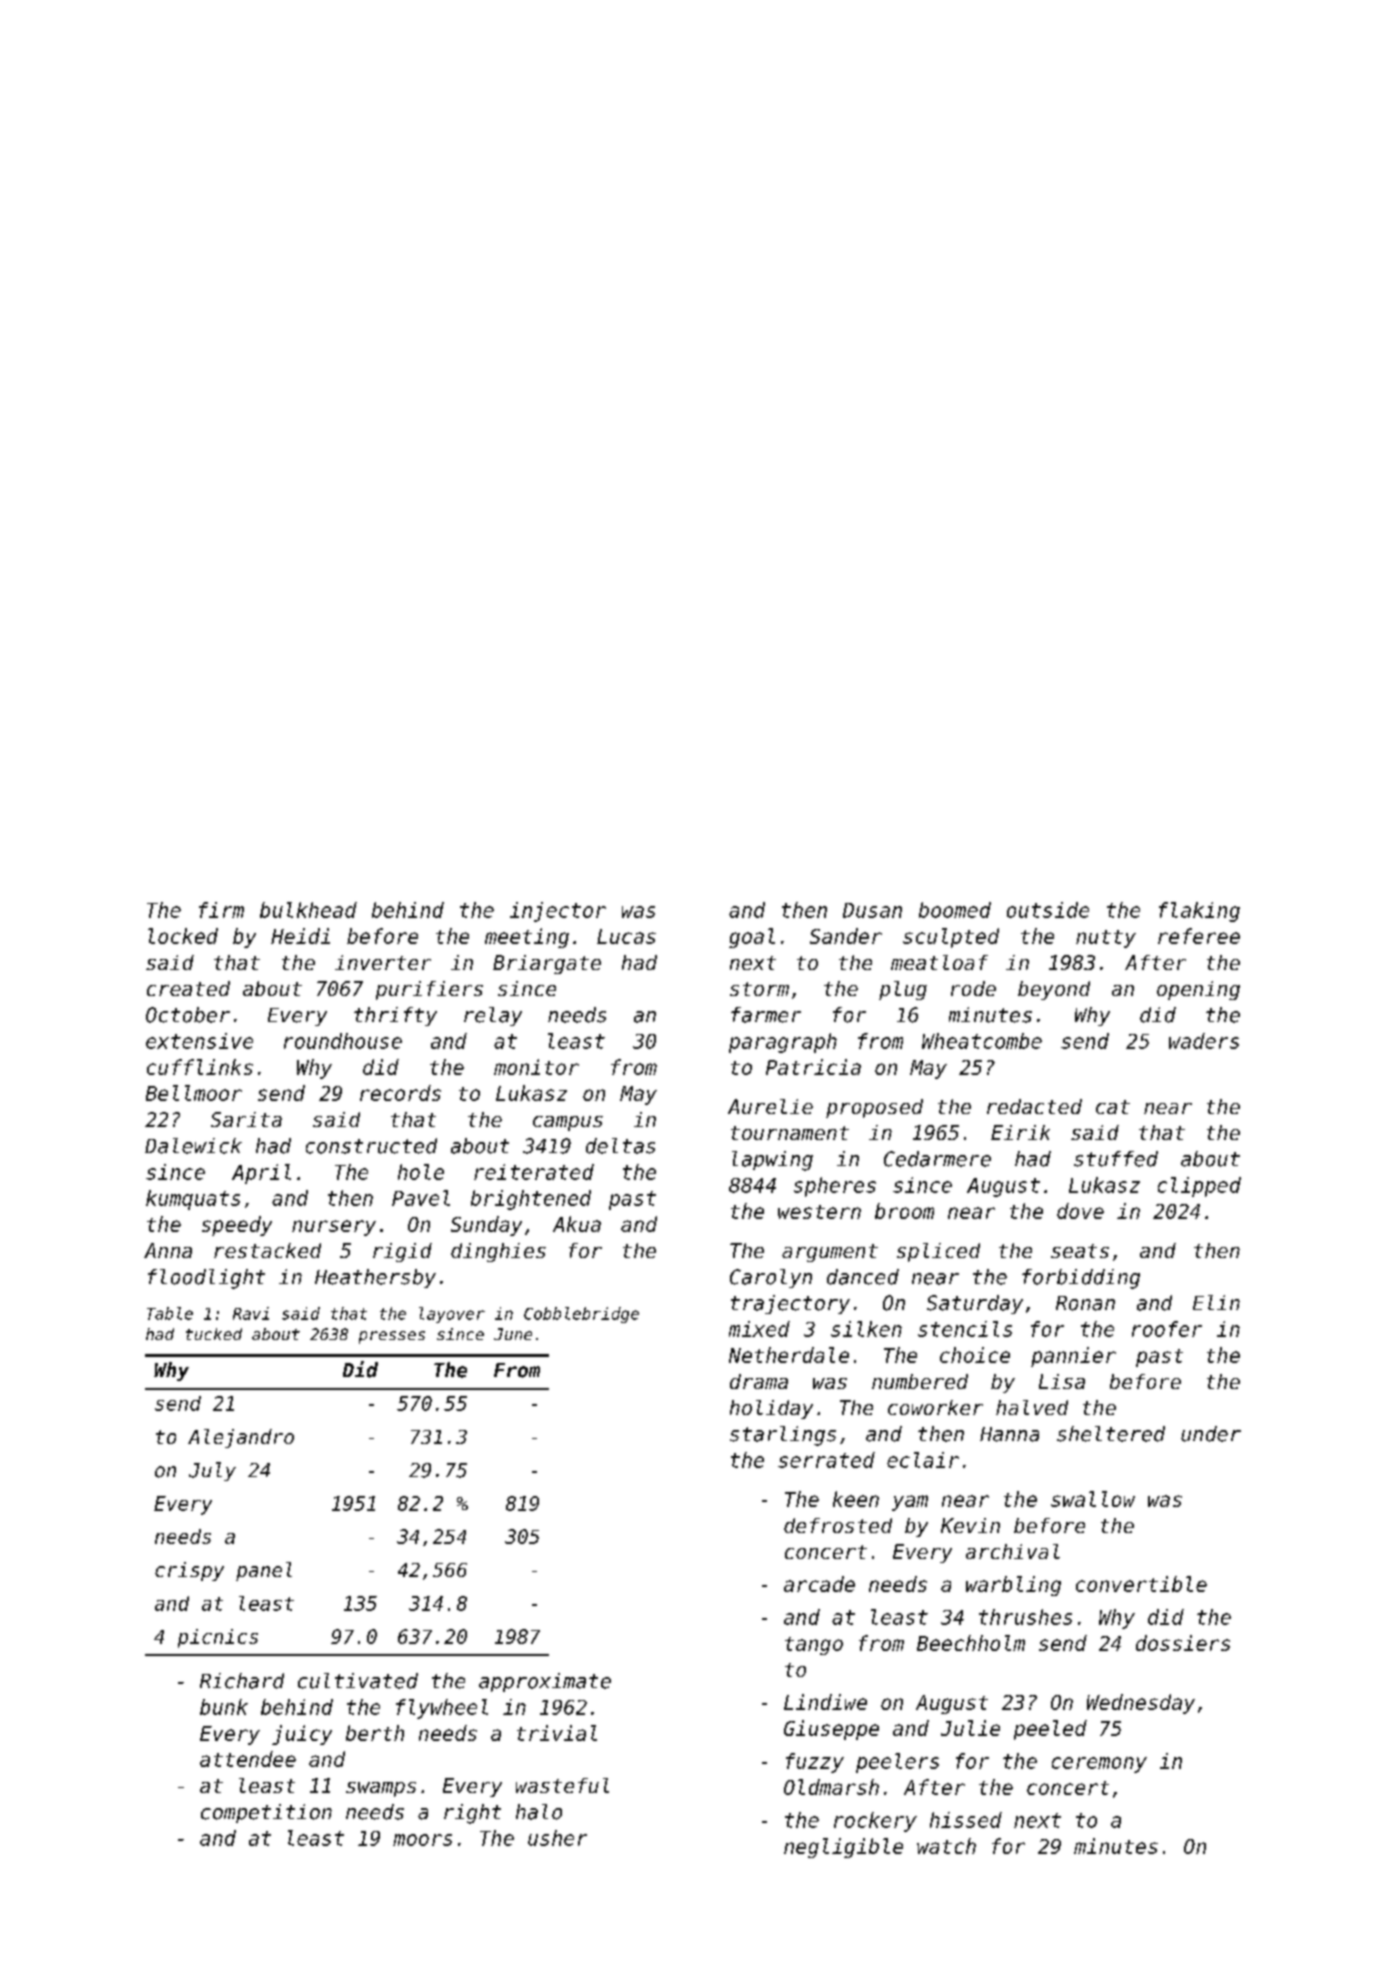 This image has height=1969, width=1386. I want to click on halved, so click(1032, 1407).
